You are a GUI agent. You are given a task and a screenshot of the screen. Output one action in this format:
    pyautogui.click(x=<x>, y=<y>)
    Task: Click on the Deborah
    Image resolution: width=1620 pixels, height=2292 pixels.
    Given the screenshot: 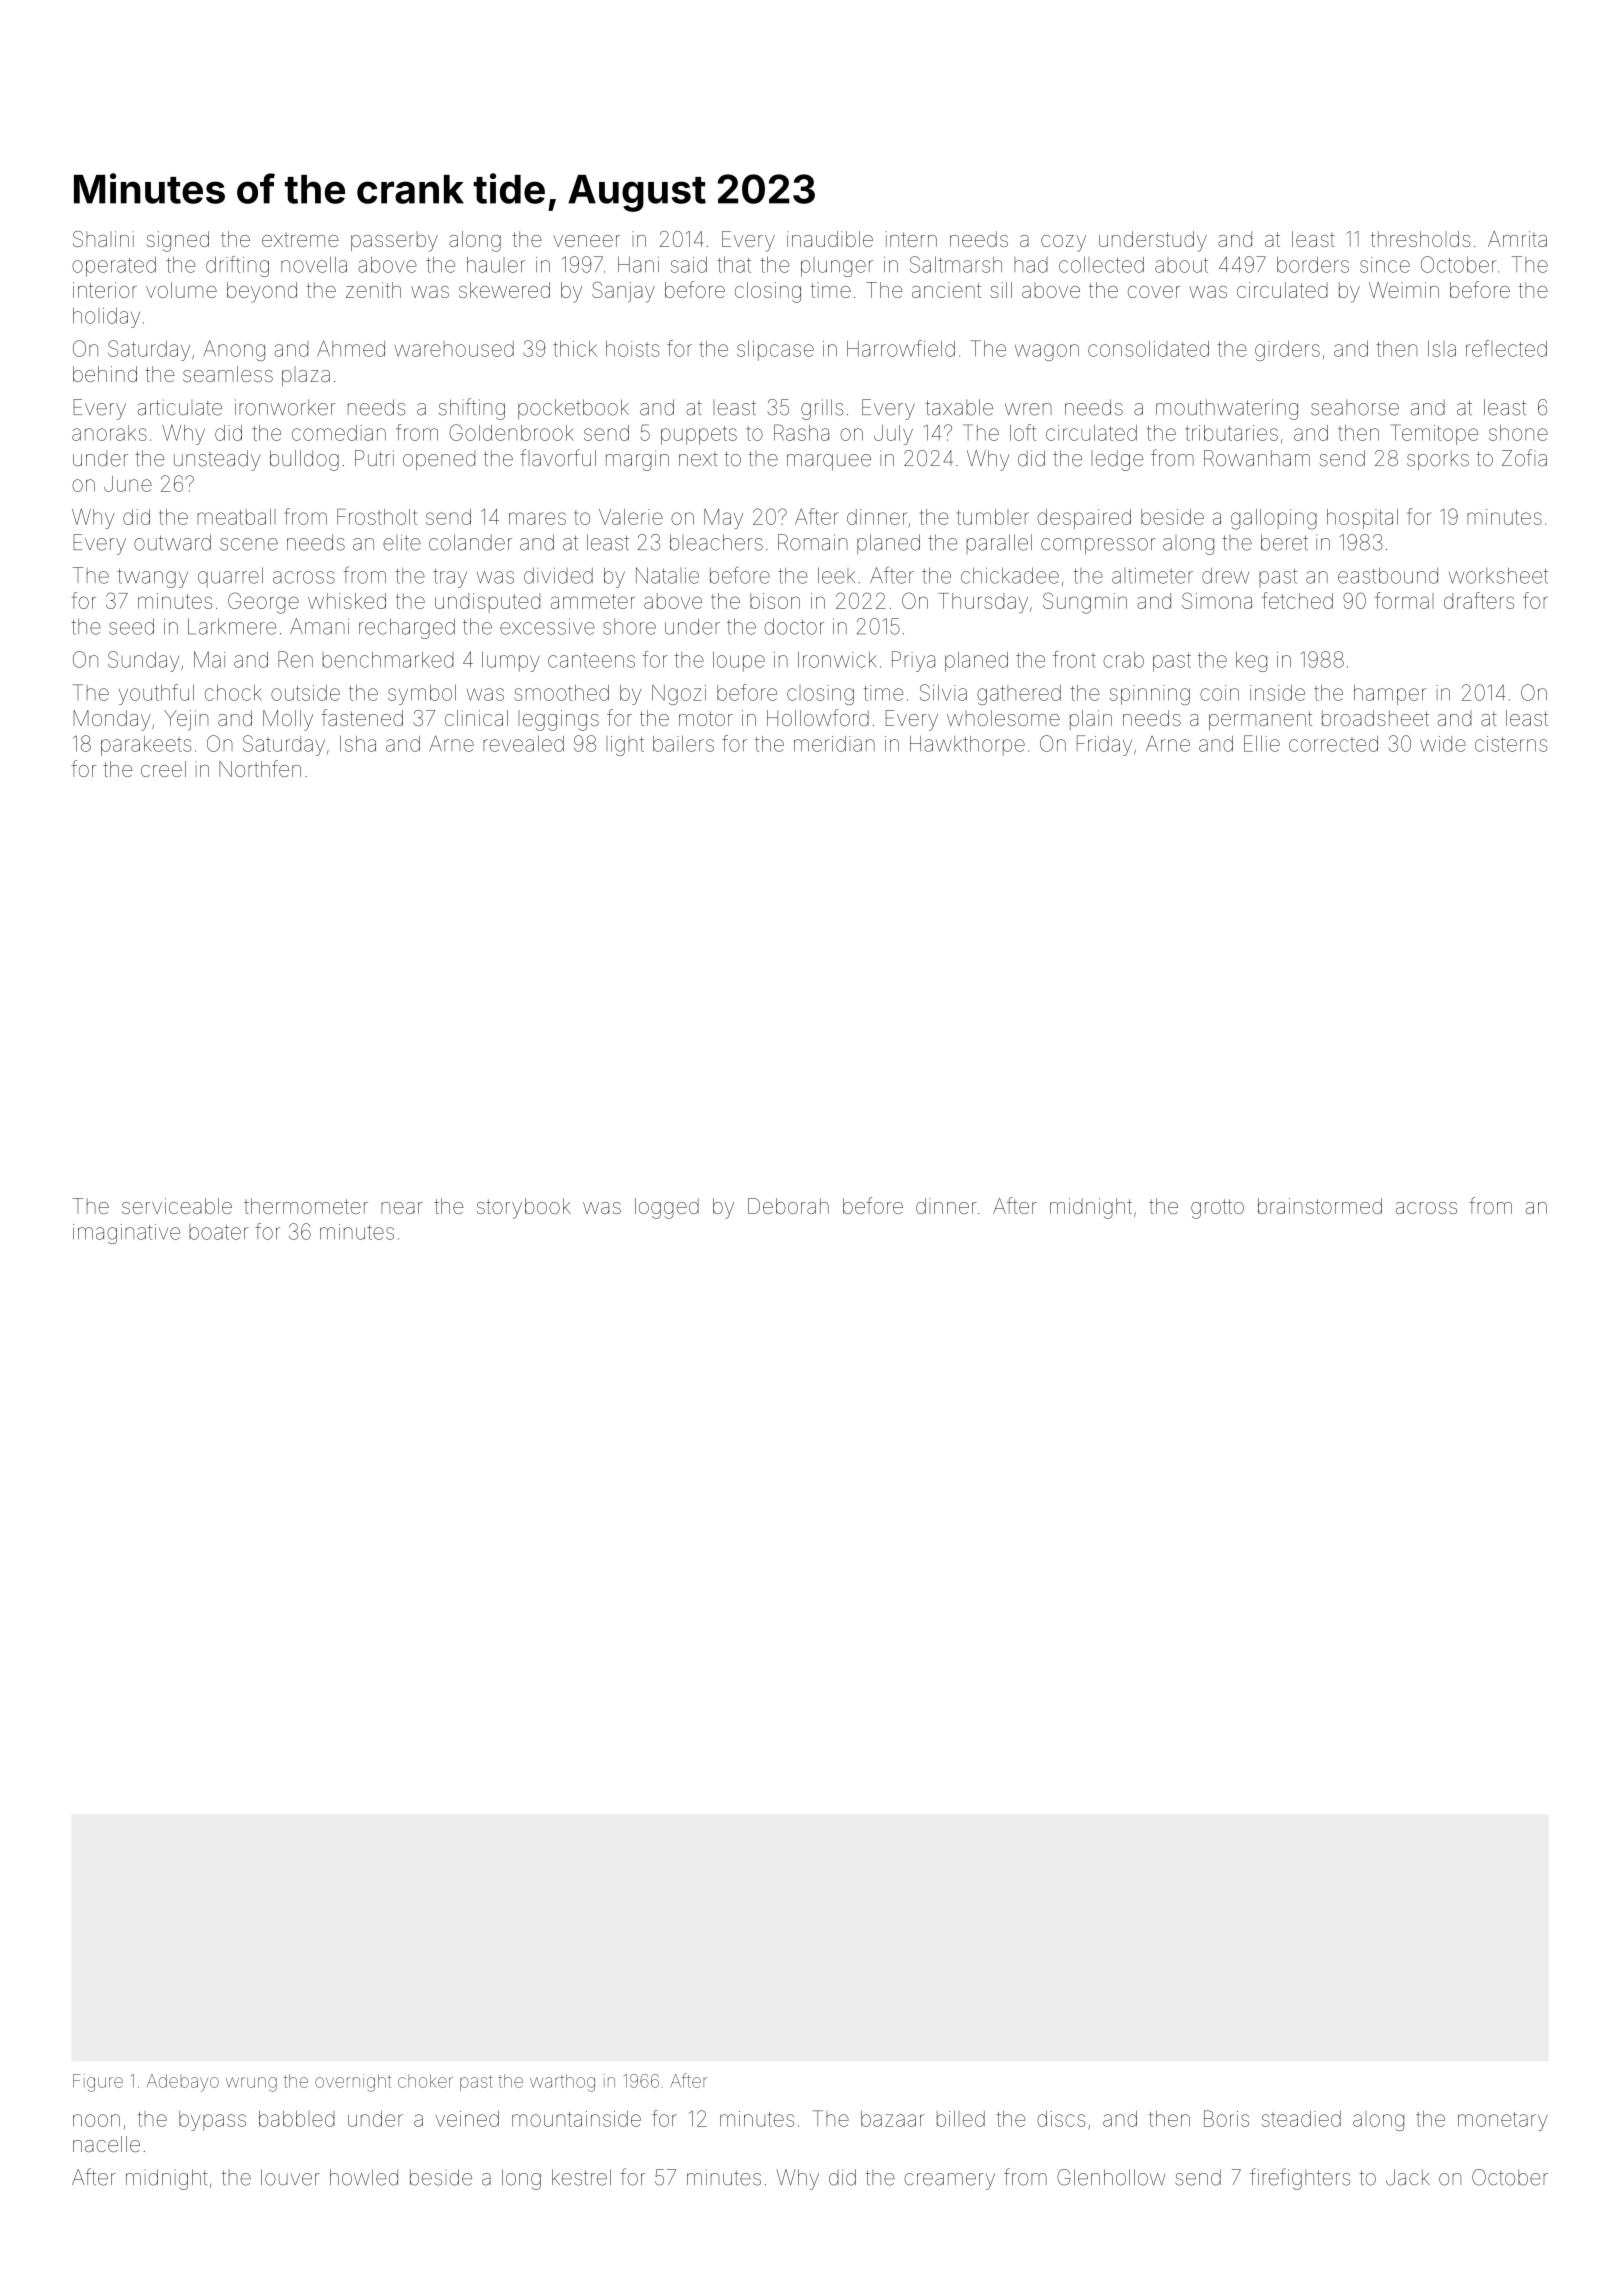 What is the action you would take?
    pyautogui.click(x=788, y=1206)
